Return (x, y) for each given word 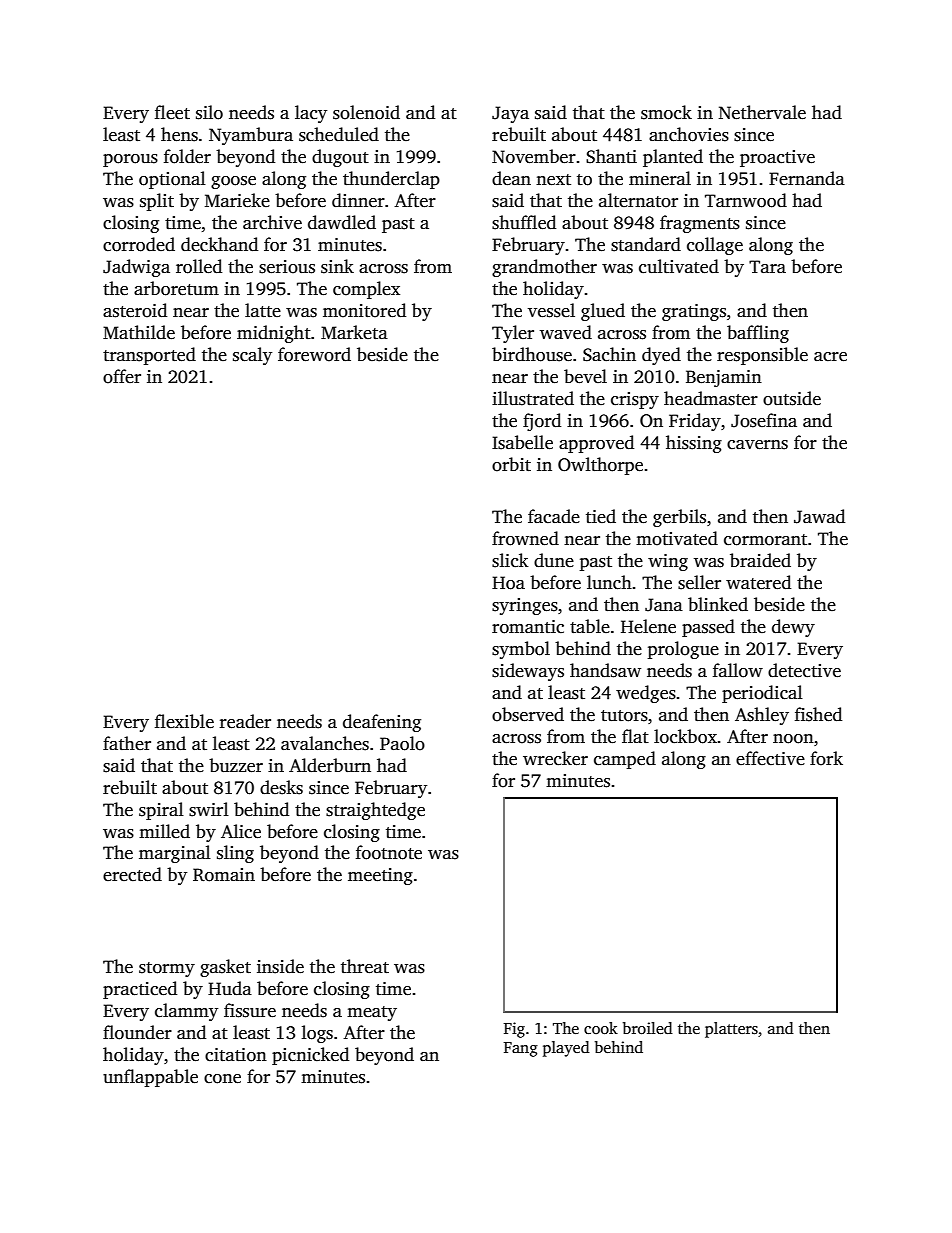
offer (122, 376)
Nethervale (762, 112)
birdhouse (532, 354)
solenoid (366, 112)
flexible (184, 721)
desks (281, 787)
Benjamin (724, 378)
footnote (389, 852)
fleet (172, 112)
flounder (137, 1032)
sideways (528, 672)
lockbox (685, 736)
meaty (372, 1013)
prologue (683, 650)
